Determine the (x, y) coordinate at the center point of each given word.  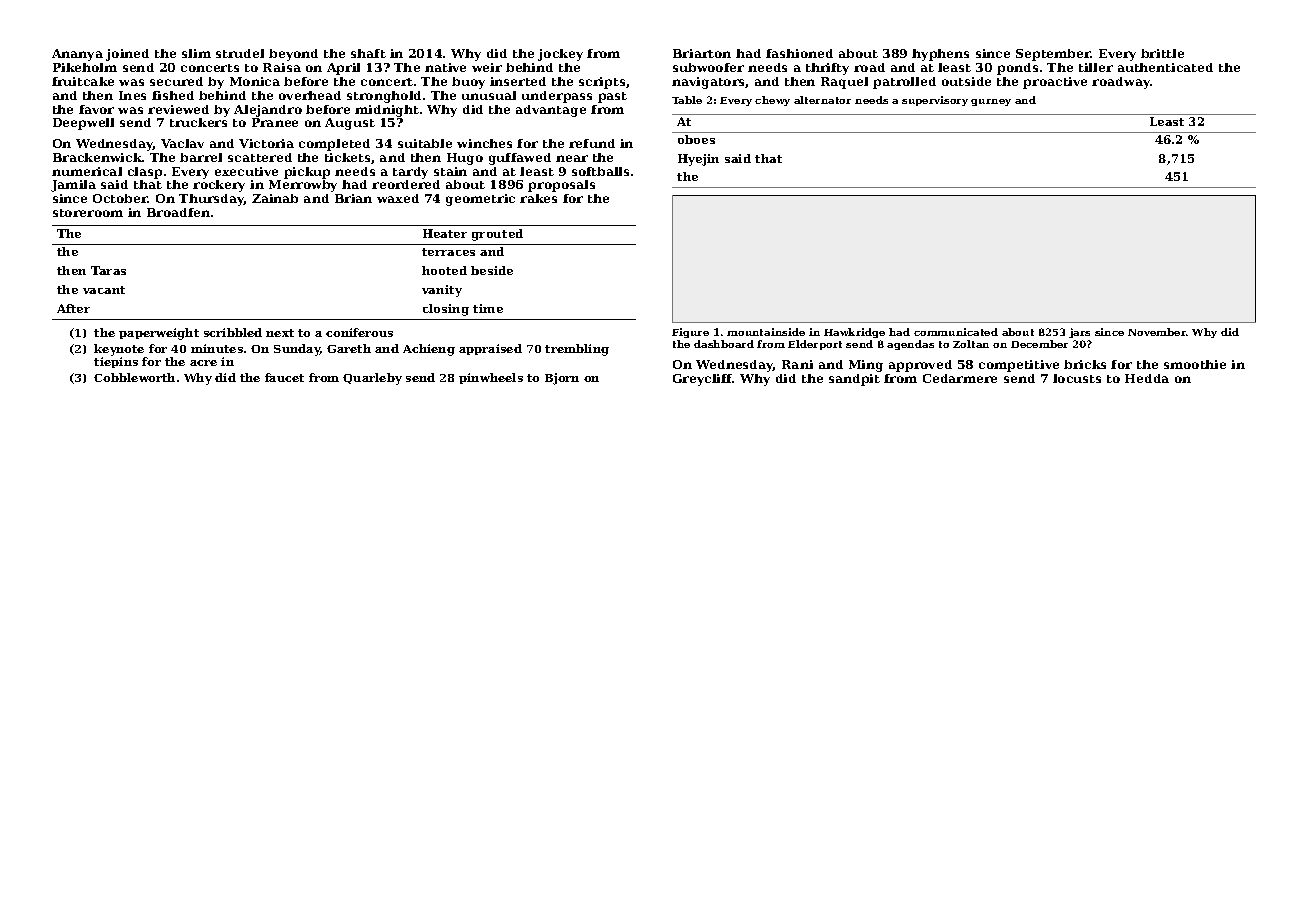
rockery (219, 186)
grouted (497, 235)
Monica (255, 81)
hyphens (940, 55)
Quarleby (372, 379)
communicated (956, 332)
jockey (560, 55)
